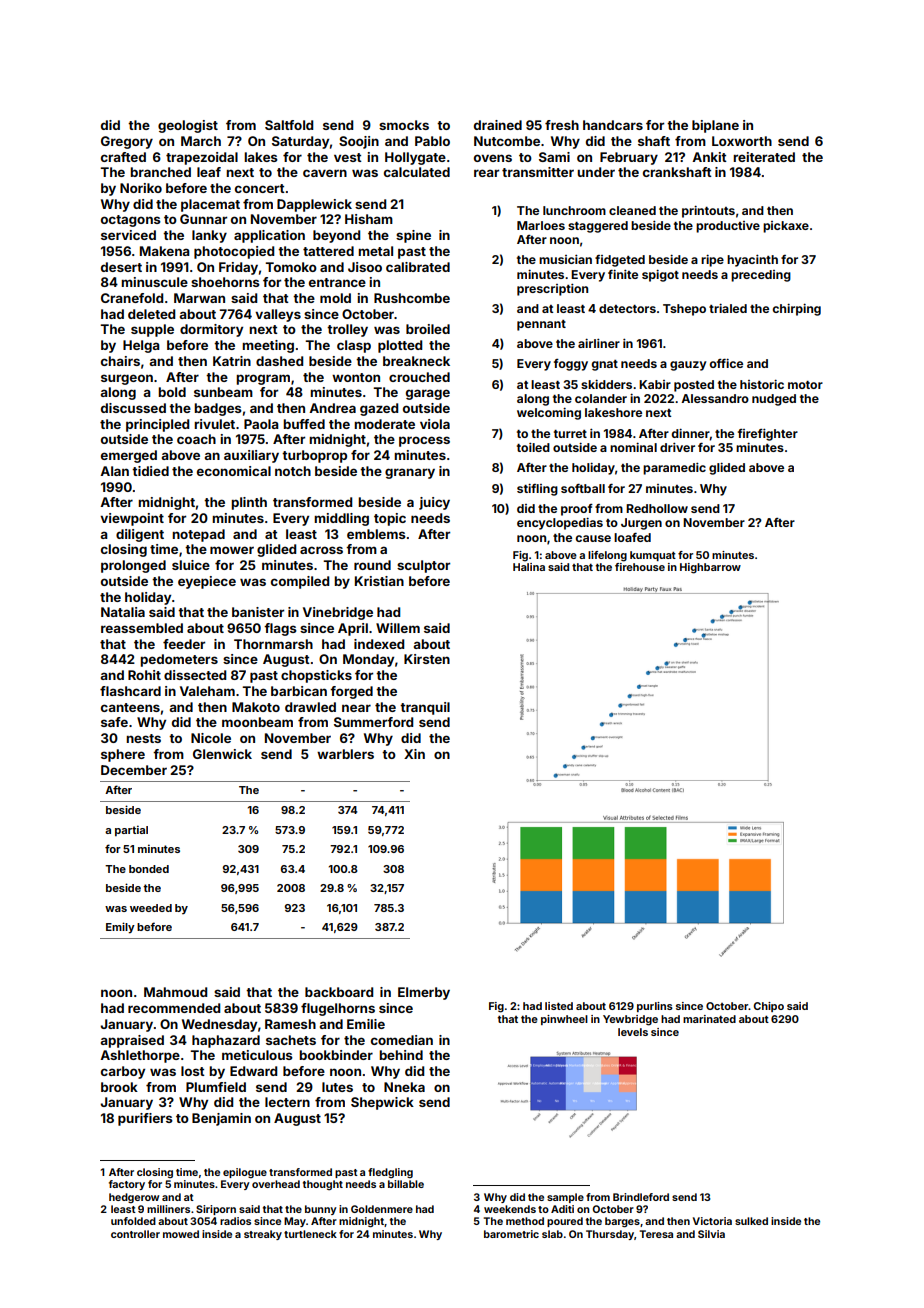  What do you see at coordinates (425, 708) in the screenshot?
I see `tranquil` at bounding box center [425, 708].
